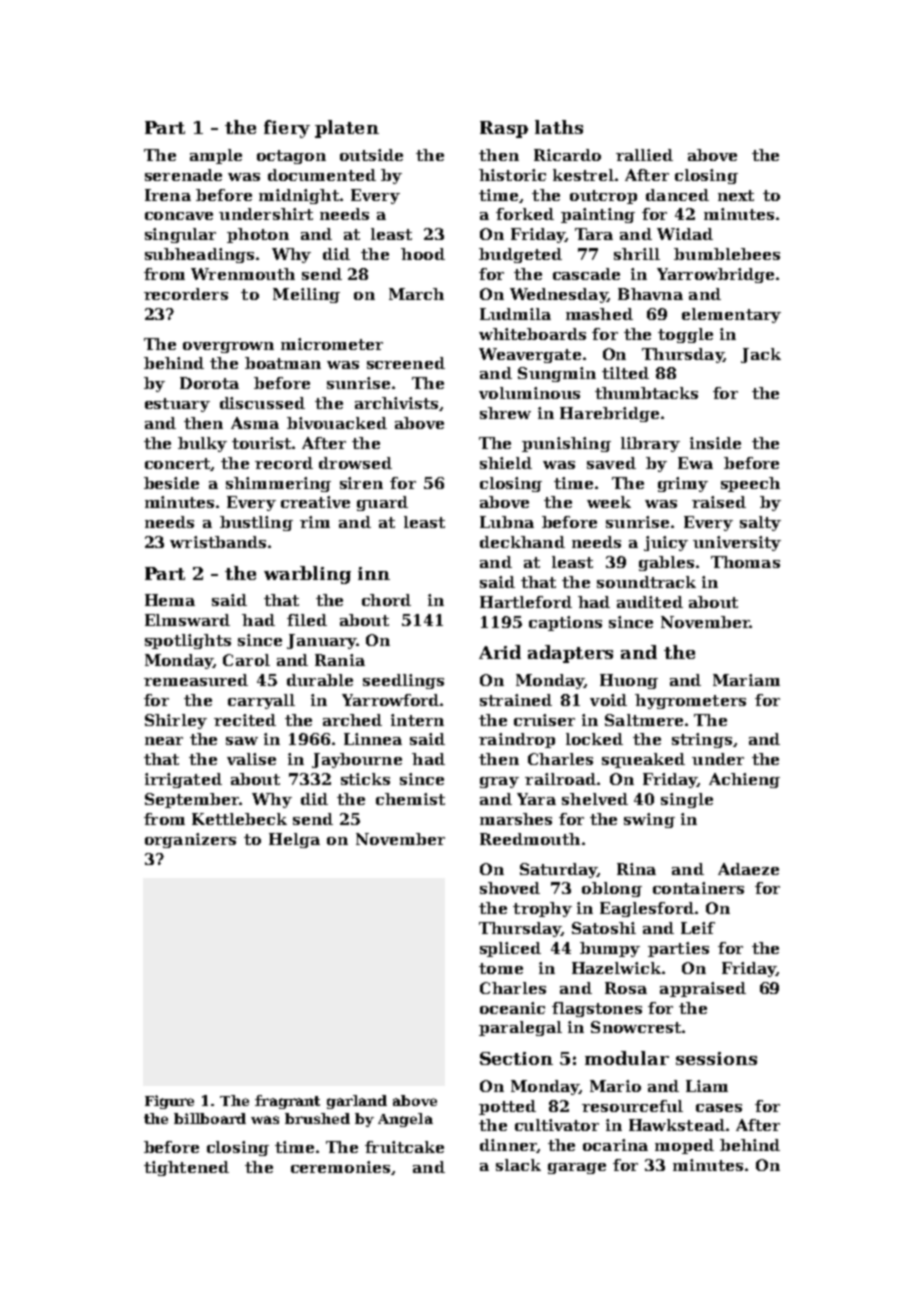 This page has height=1314, width=924. I want to click on Leif, so click(698, 928).
